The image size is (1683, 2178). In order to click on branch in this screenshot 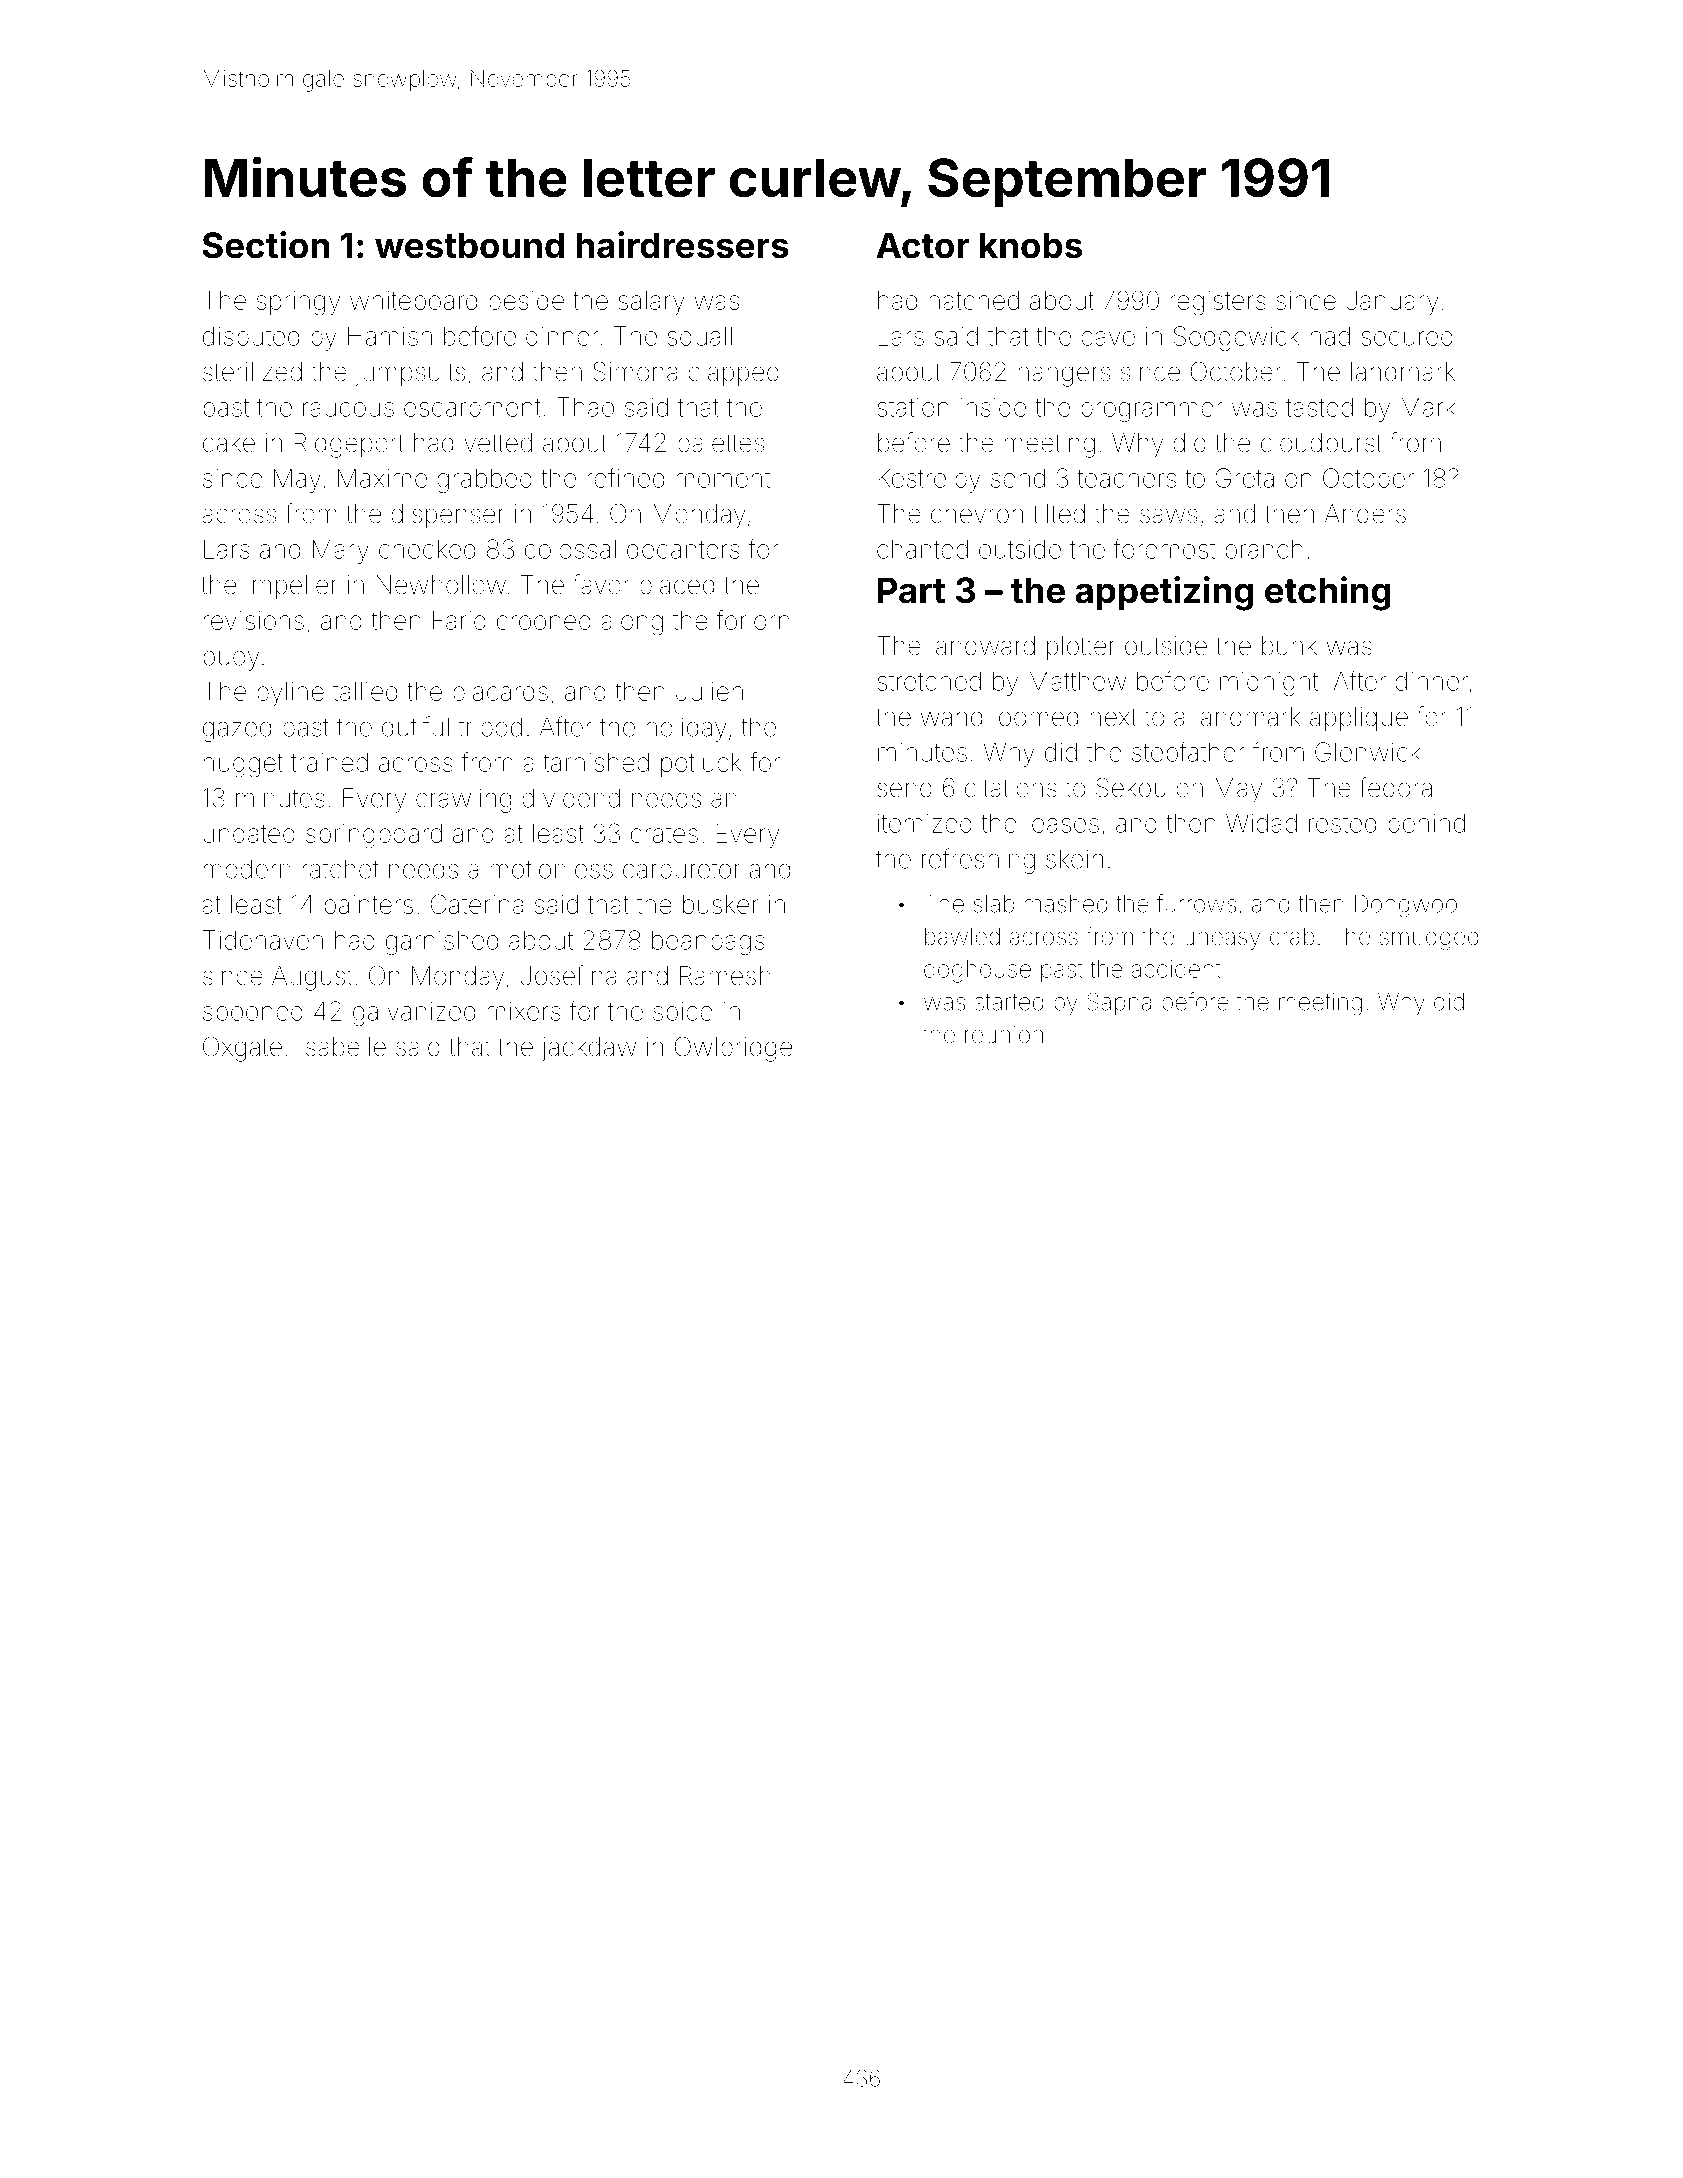, I will do `click(1264, 549)`.
